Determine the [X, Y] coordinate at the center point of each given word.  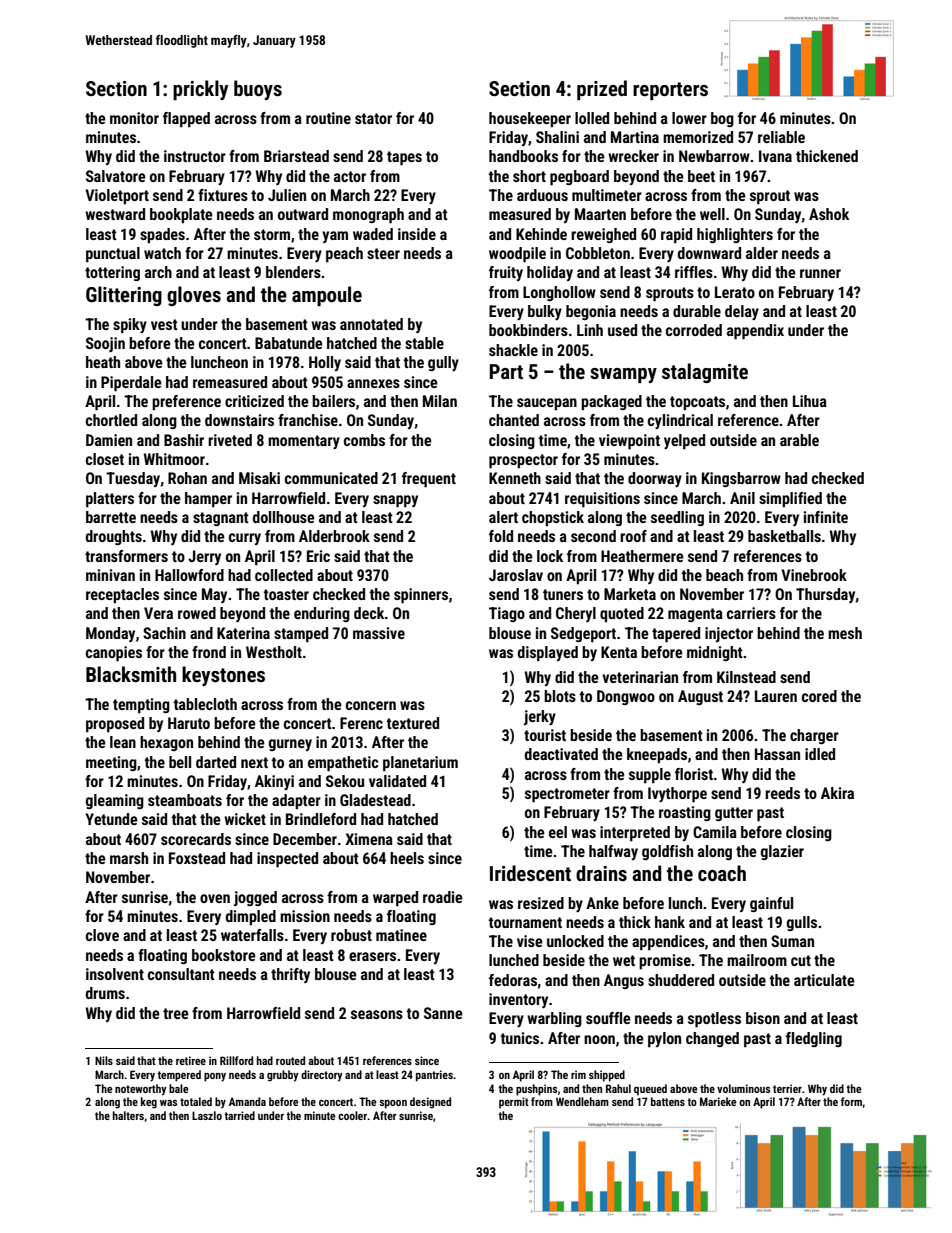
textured [413, 723]
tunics [520, 1038]
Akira [837, 793]
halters [128, 1115]
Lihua [810, 401]
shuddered [681, 980]
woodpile [517, 255]
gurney [290, 745]
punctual [113, 255]
